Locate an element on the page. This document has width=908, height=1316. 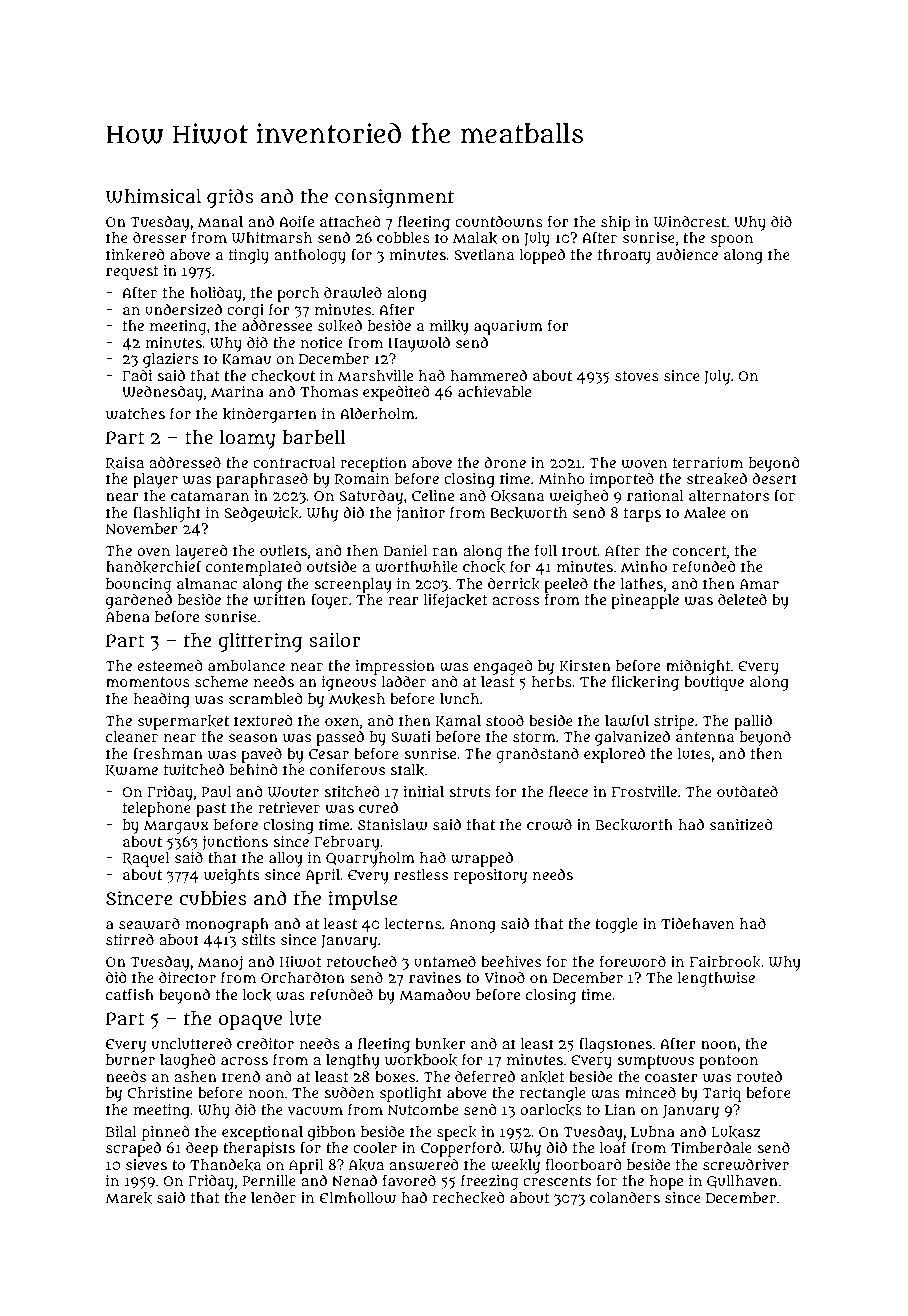
lengthy is located at coordinates (353, 1061).
